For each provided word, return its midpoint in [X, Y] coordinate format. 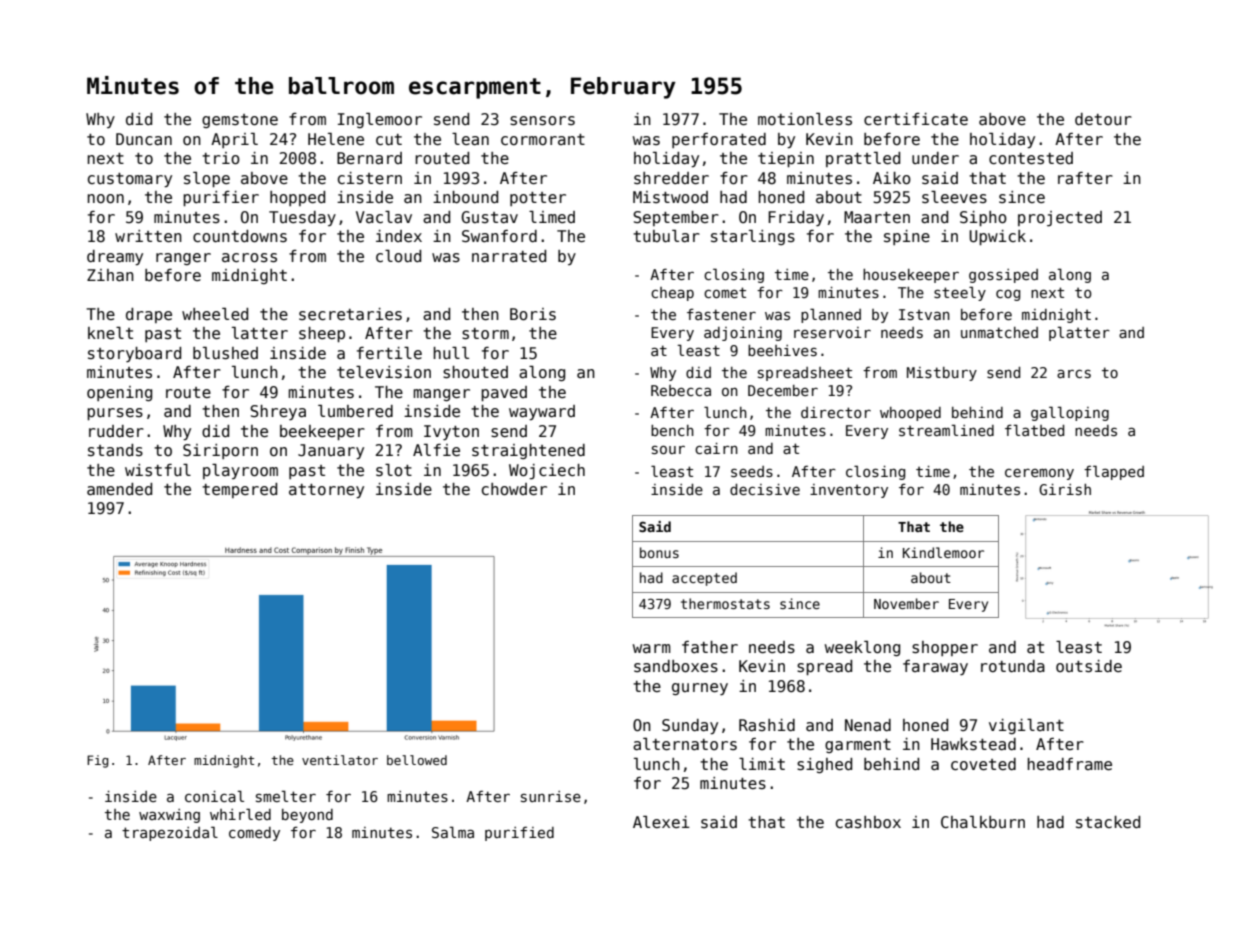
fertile [389, 353]
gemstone [240, 121]
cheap [672, 294]
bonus [659, 552]
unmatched [999, 332]
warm [652, 648]
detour [1103, 119]
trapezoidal [170, 833]
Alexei [661, 822]
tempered [239, 490]
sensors [542, 121]
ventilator [340, 760]
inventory [849, 491]
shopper [945, 648]
